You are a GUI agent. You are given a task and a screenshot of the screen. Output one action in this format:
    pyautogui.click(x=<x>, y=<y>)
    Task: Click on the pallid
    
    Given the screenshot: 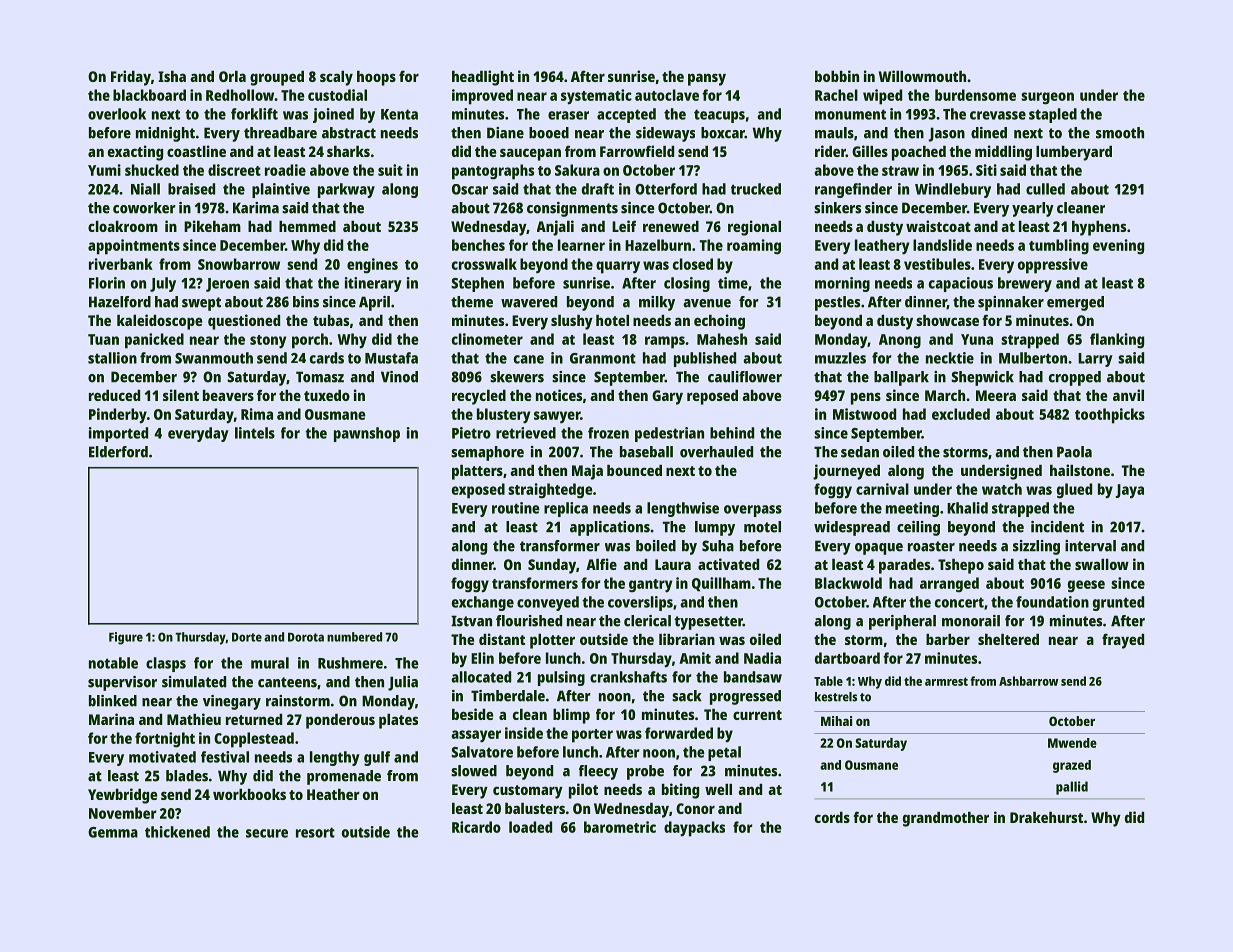 What is the action you would take?
    pyautogui.click(x=1072, y=788)
